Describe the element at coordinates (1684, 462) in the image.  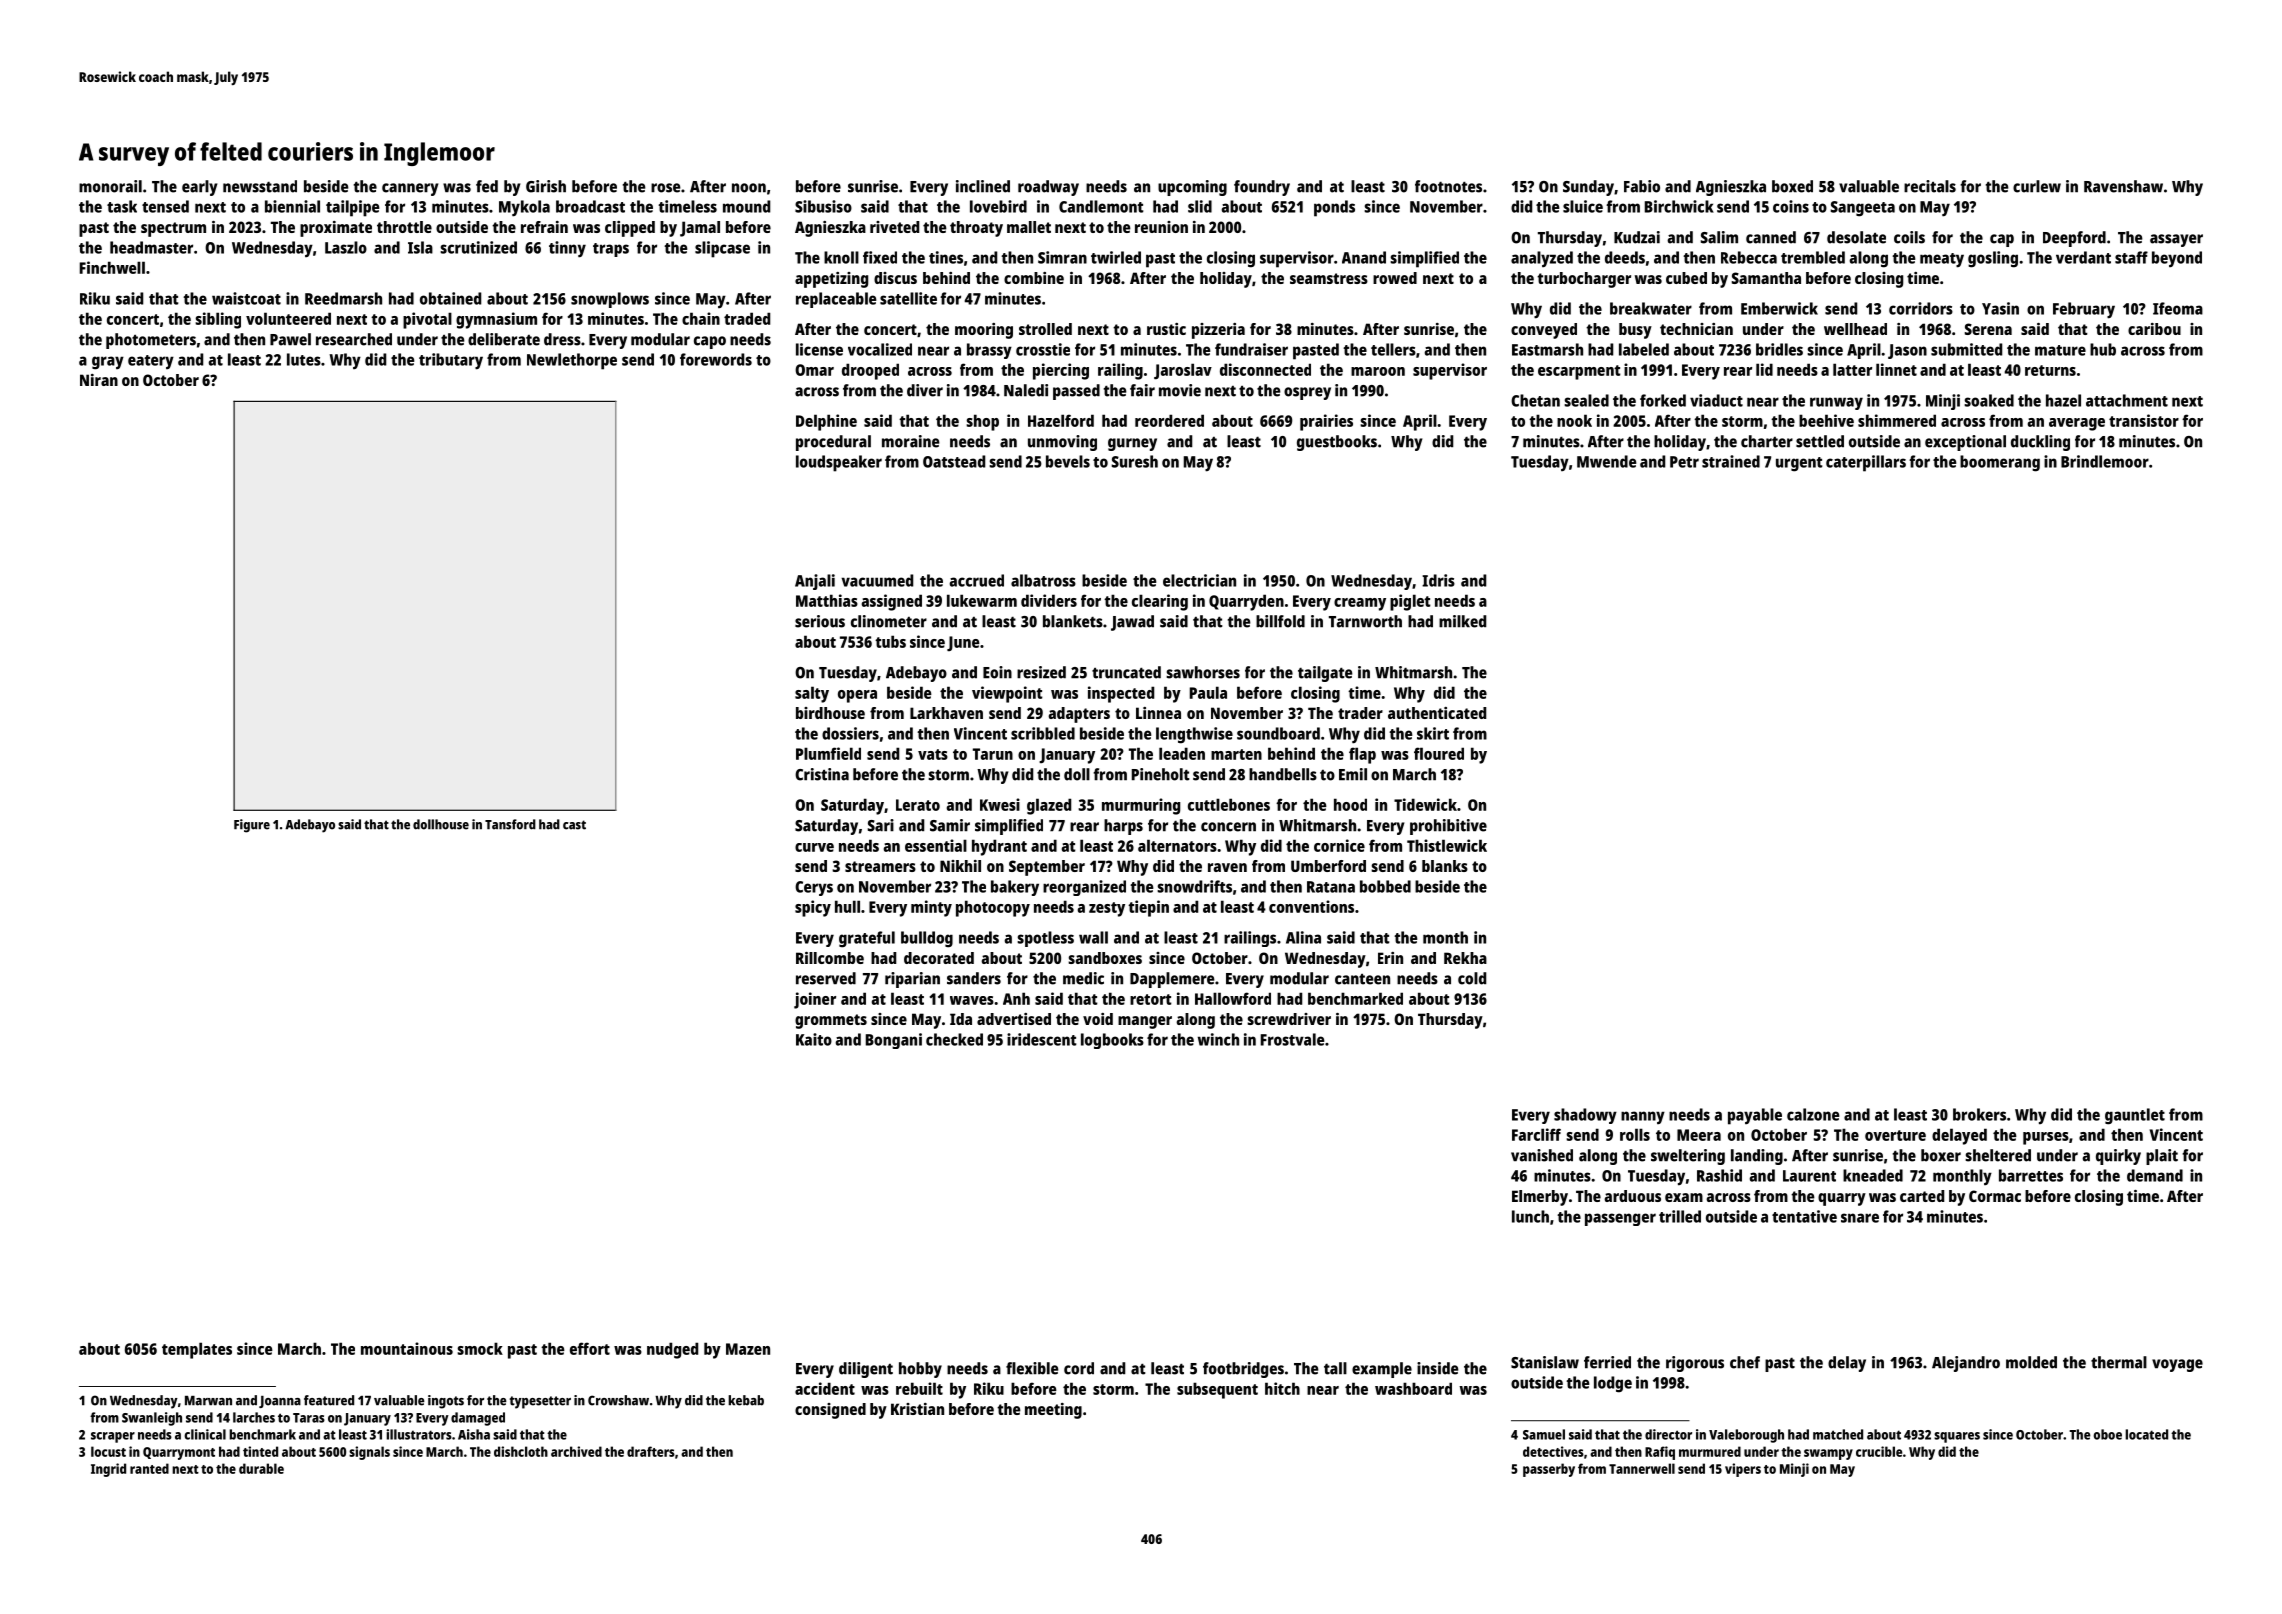
I see `Petr` at that location.
